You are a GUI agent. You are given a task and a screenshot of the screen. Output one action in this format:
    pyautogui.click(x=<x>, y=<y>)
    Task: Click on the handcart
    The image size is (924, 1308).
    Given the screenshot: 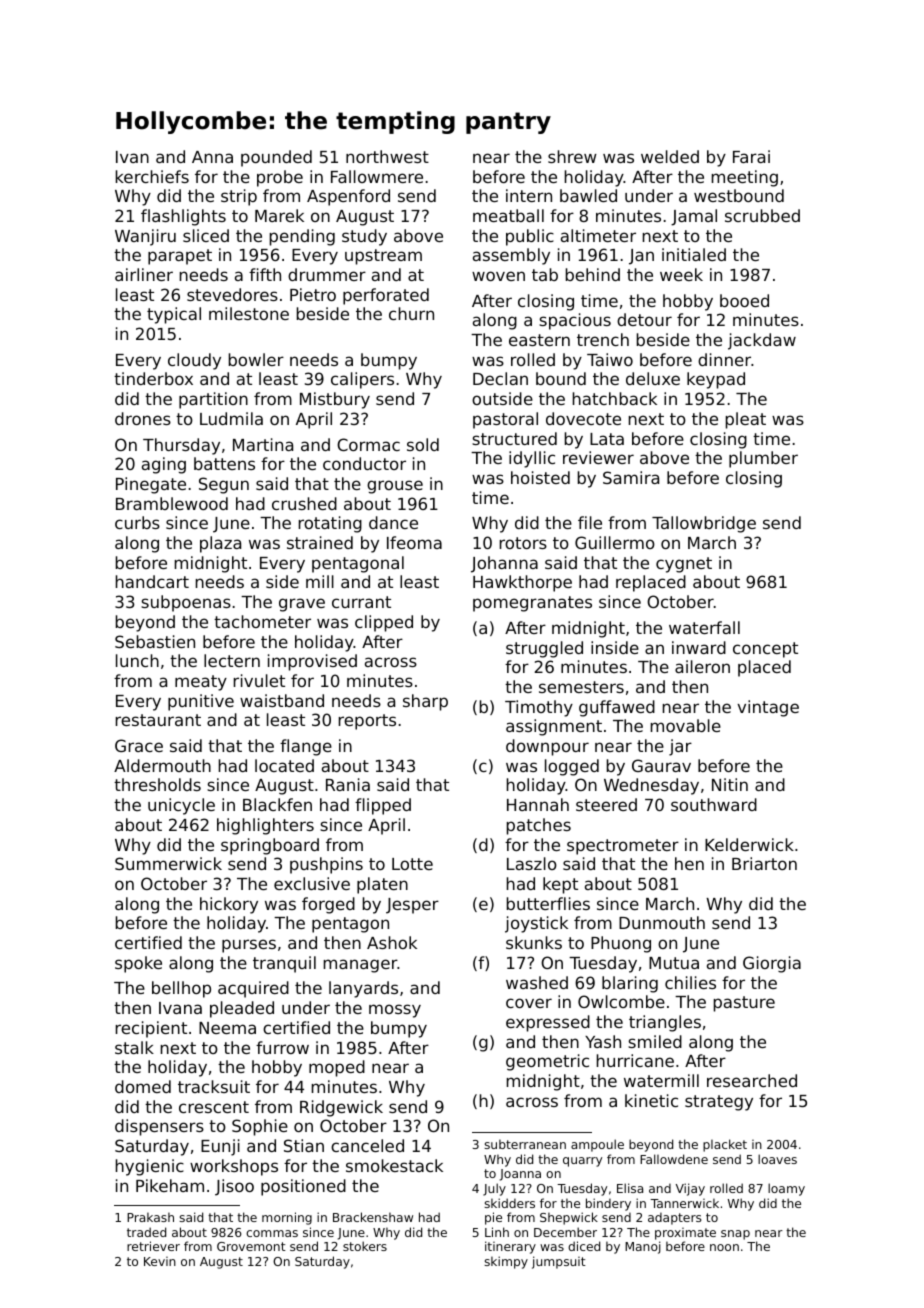 What is the action you would take?
    pyautogui.click(x=152, y=581)
